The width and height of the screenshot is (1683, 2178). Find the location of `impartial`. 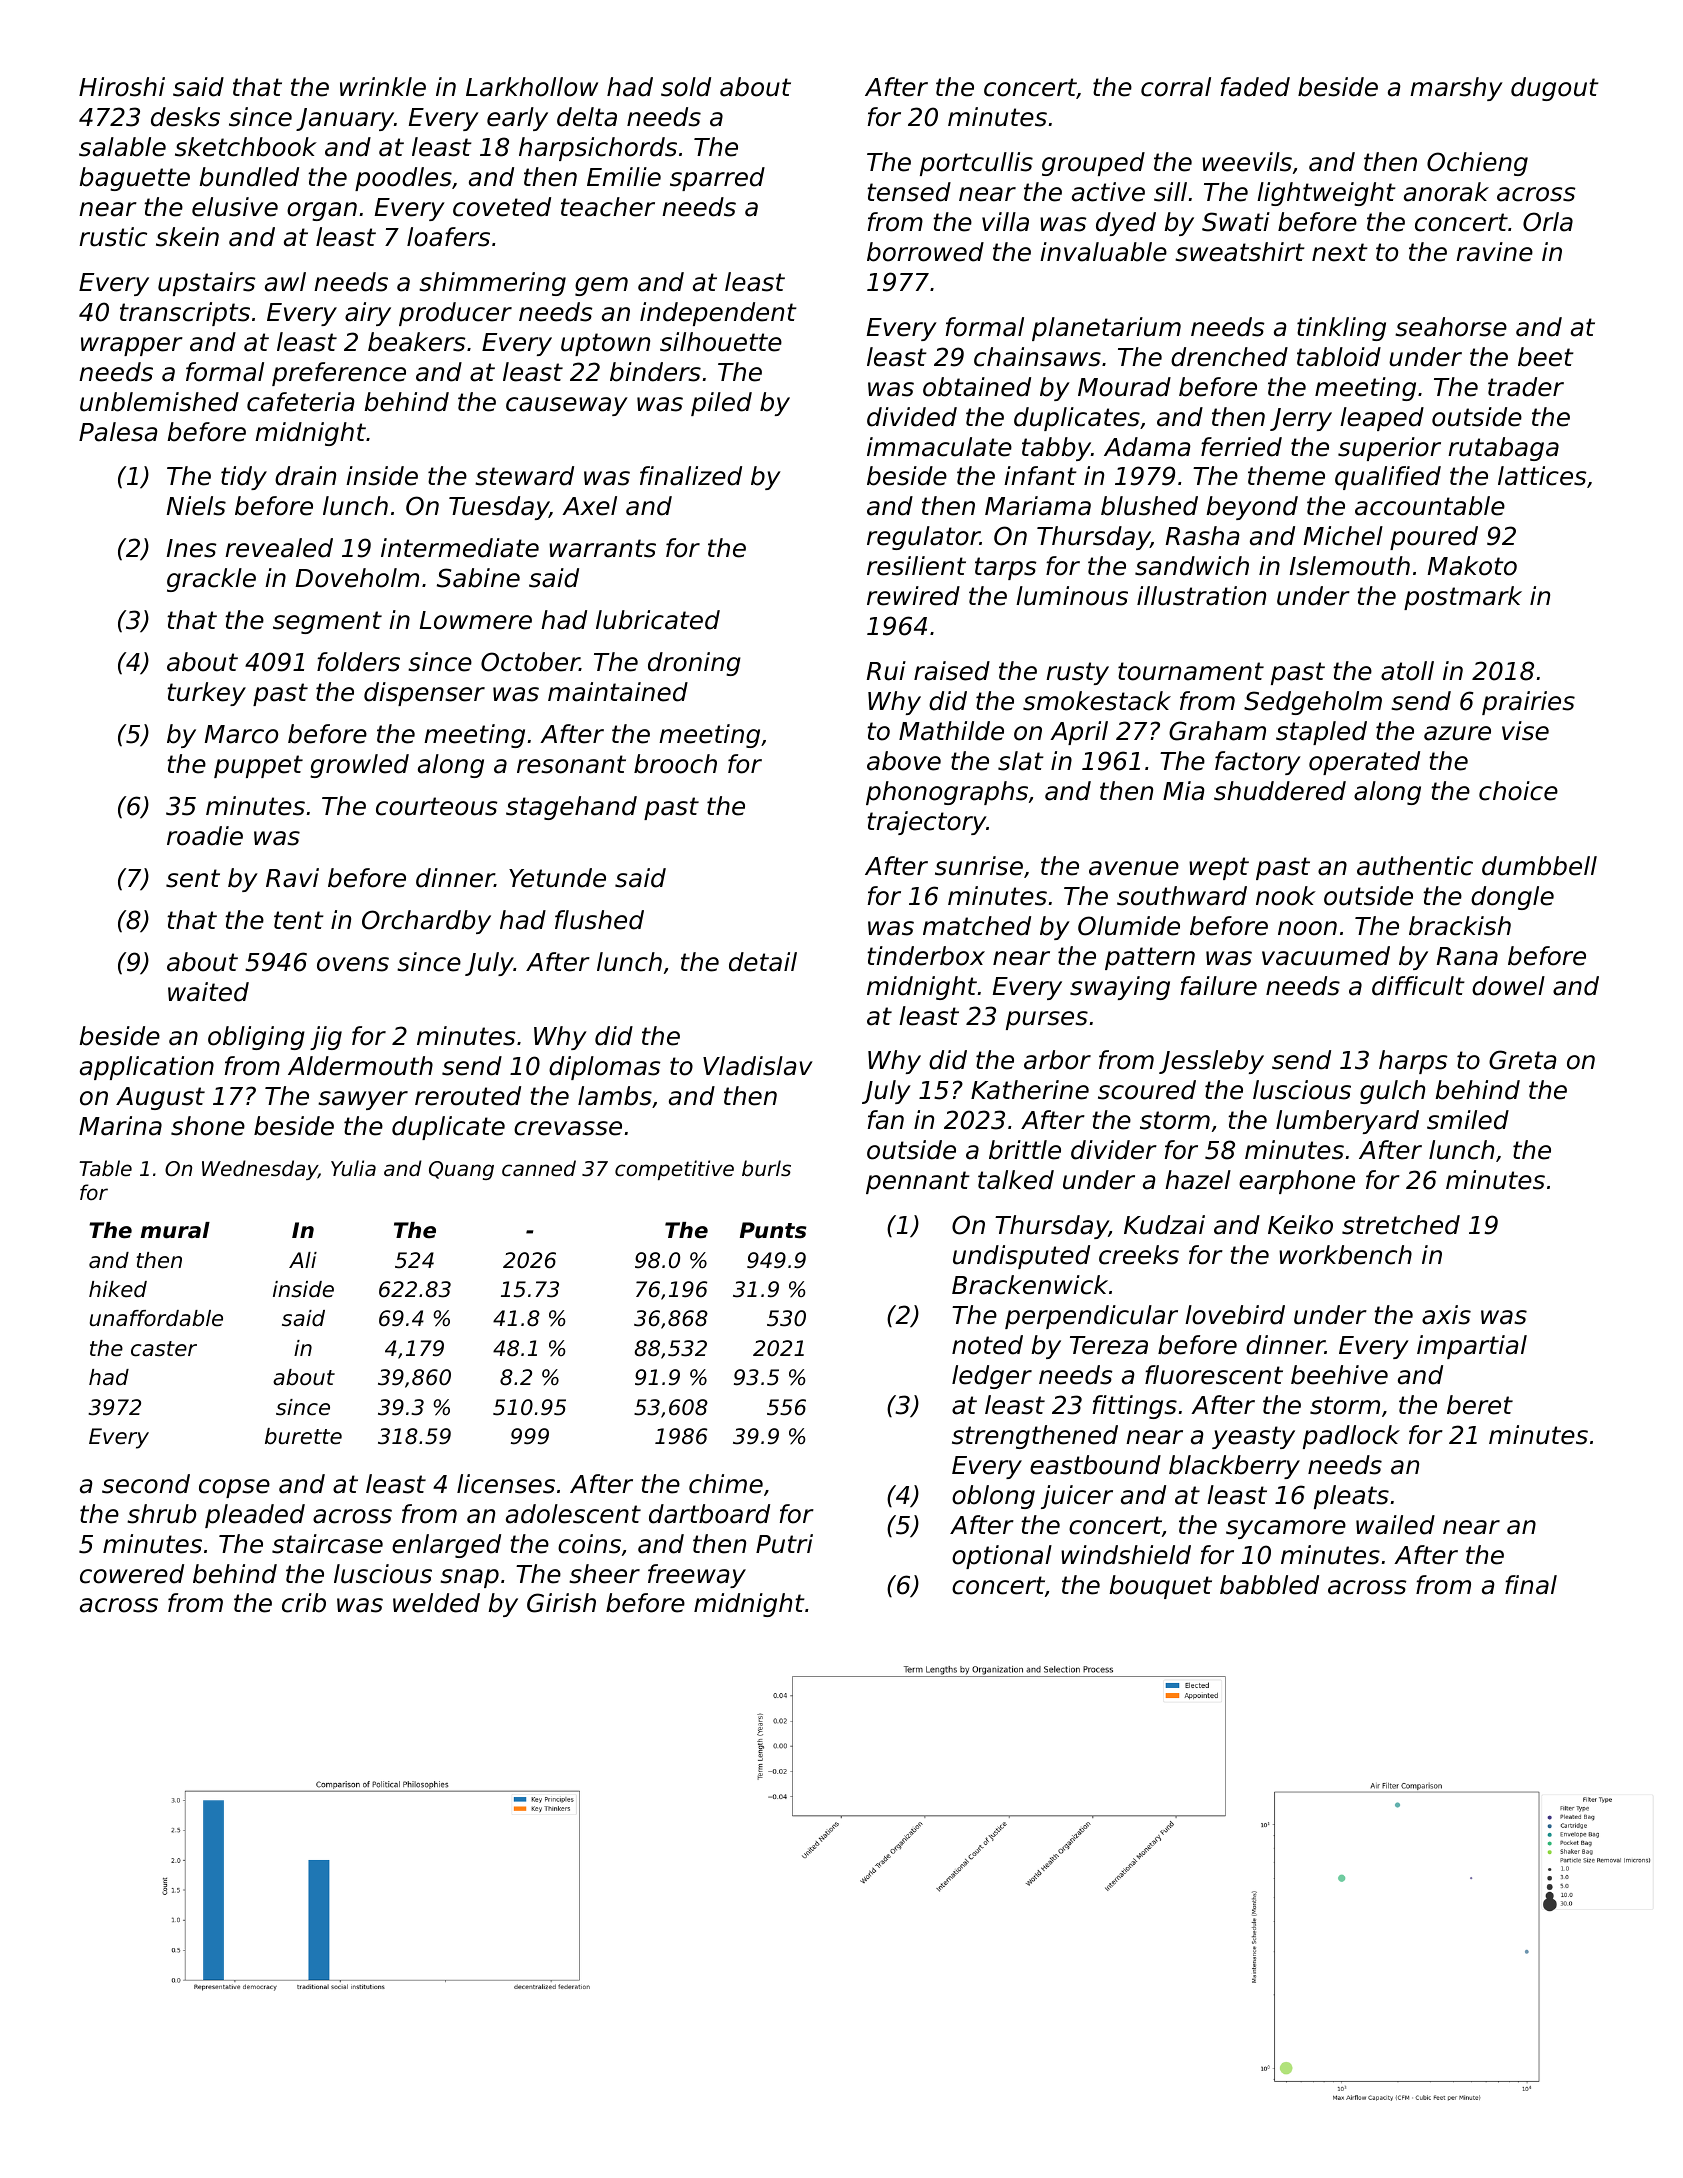

impartial is located at coordinates (1472, 1347).
